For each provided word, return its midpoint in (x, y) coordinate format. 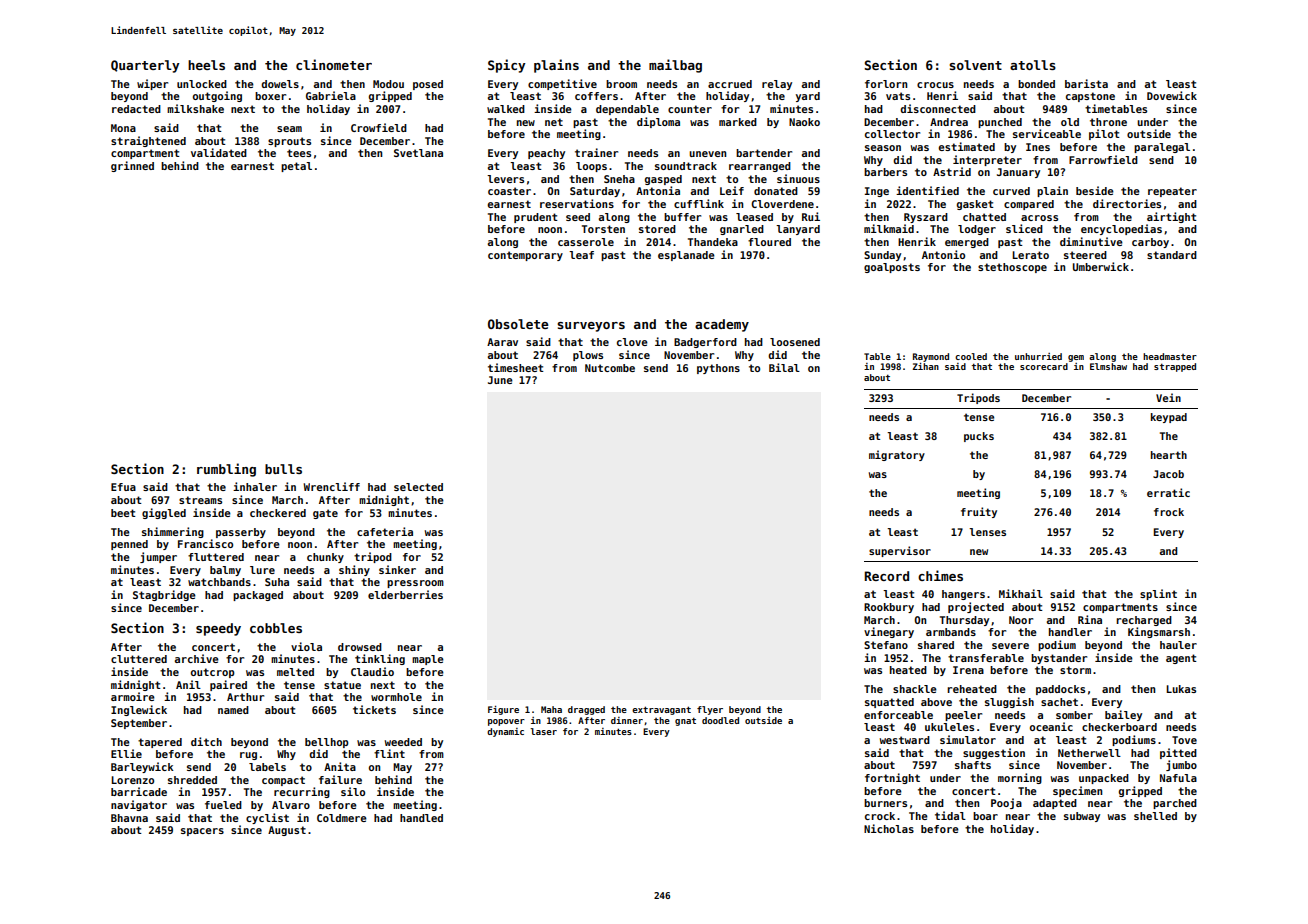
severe (1010, 646)
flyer (710, 710)
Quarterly (145, 66)
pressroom (415, 584)
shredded (192, 780)
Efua (123, 487)
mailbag (675, 66)
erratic (1168, 492)
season (883, 148)
